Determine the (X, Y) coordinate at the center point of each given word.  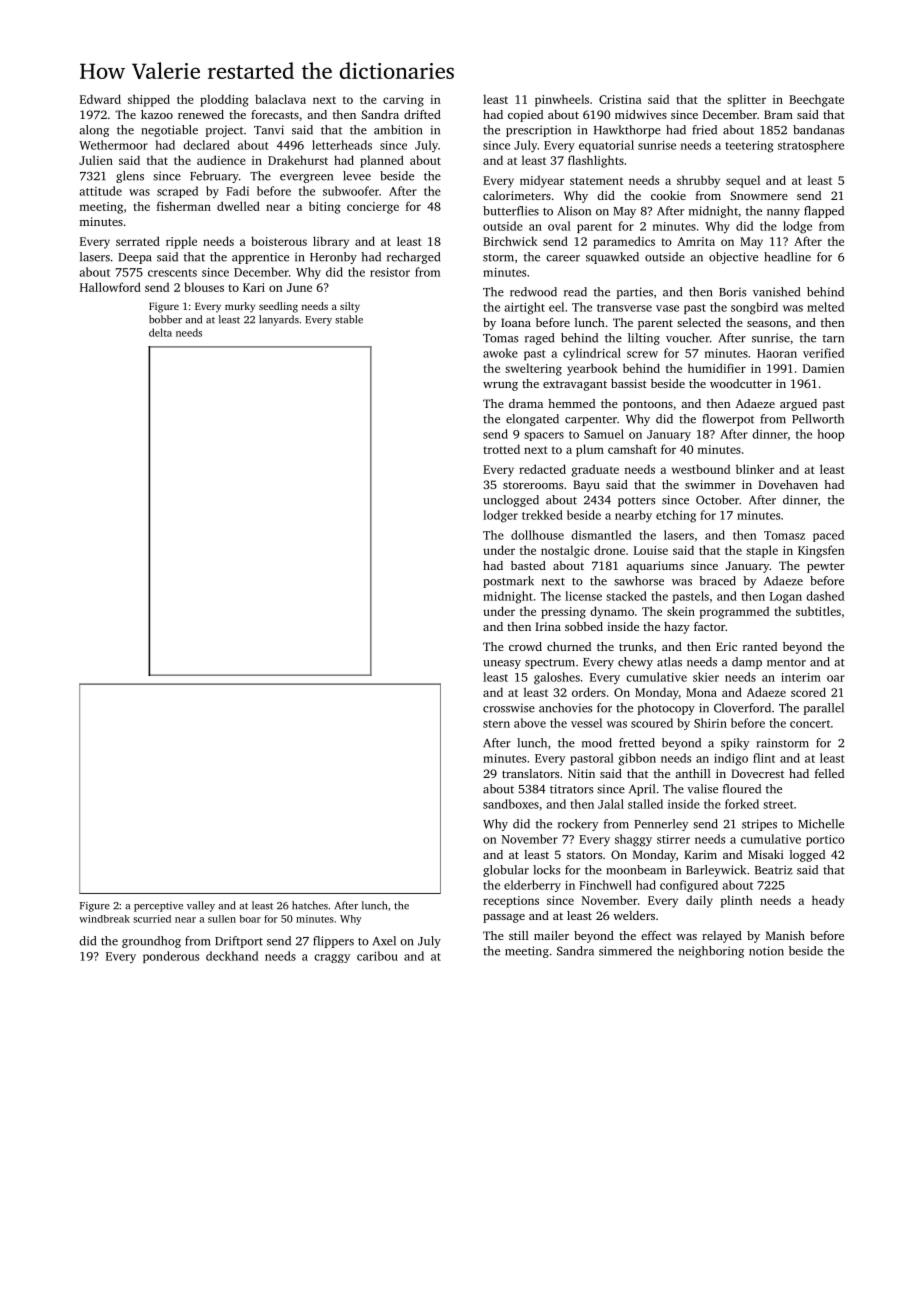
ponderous (171, 957)
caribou (377, 956)
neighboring (711, 952)
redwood (533, 292)
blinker (755, 469)
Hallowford (110, 287)
